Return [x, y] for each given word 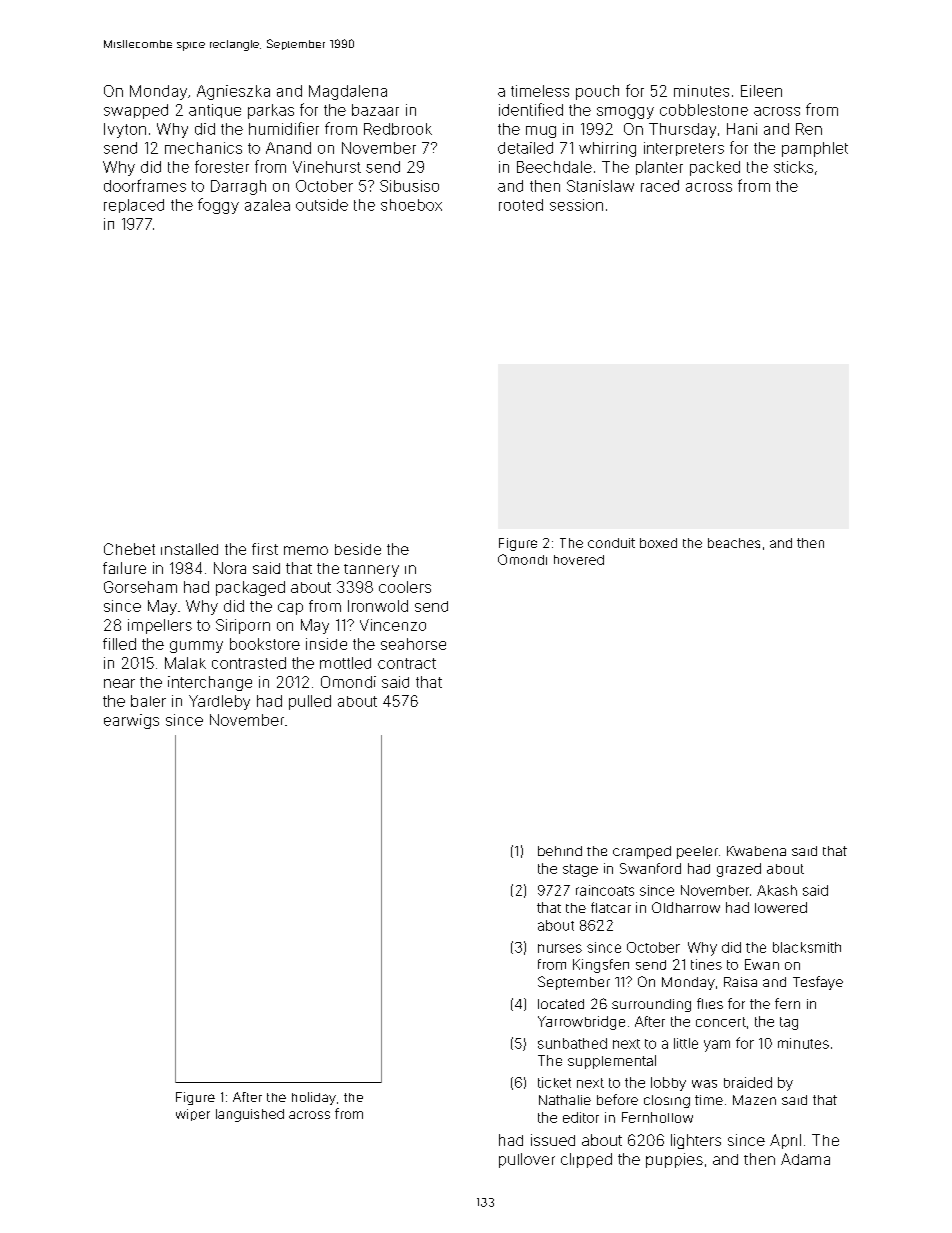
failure [124, 568]
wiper [193, 1115]
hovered [579, 560]
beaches [734, 543]
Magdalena [348, 92]
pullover [527, 1160]
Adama [805, 1159]
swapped [136, 111]
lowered [781, 907]
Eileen [761, 91]
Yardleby [219, 702]
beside [358, 549]
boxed [658, 543]
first [265, 549]
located [561, 1004]
